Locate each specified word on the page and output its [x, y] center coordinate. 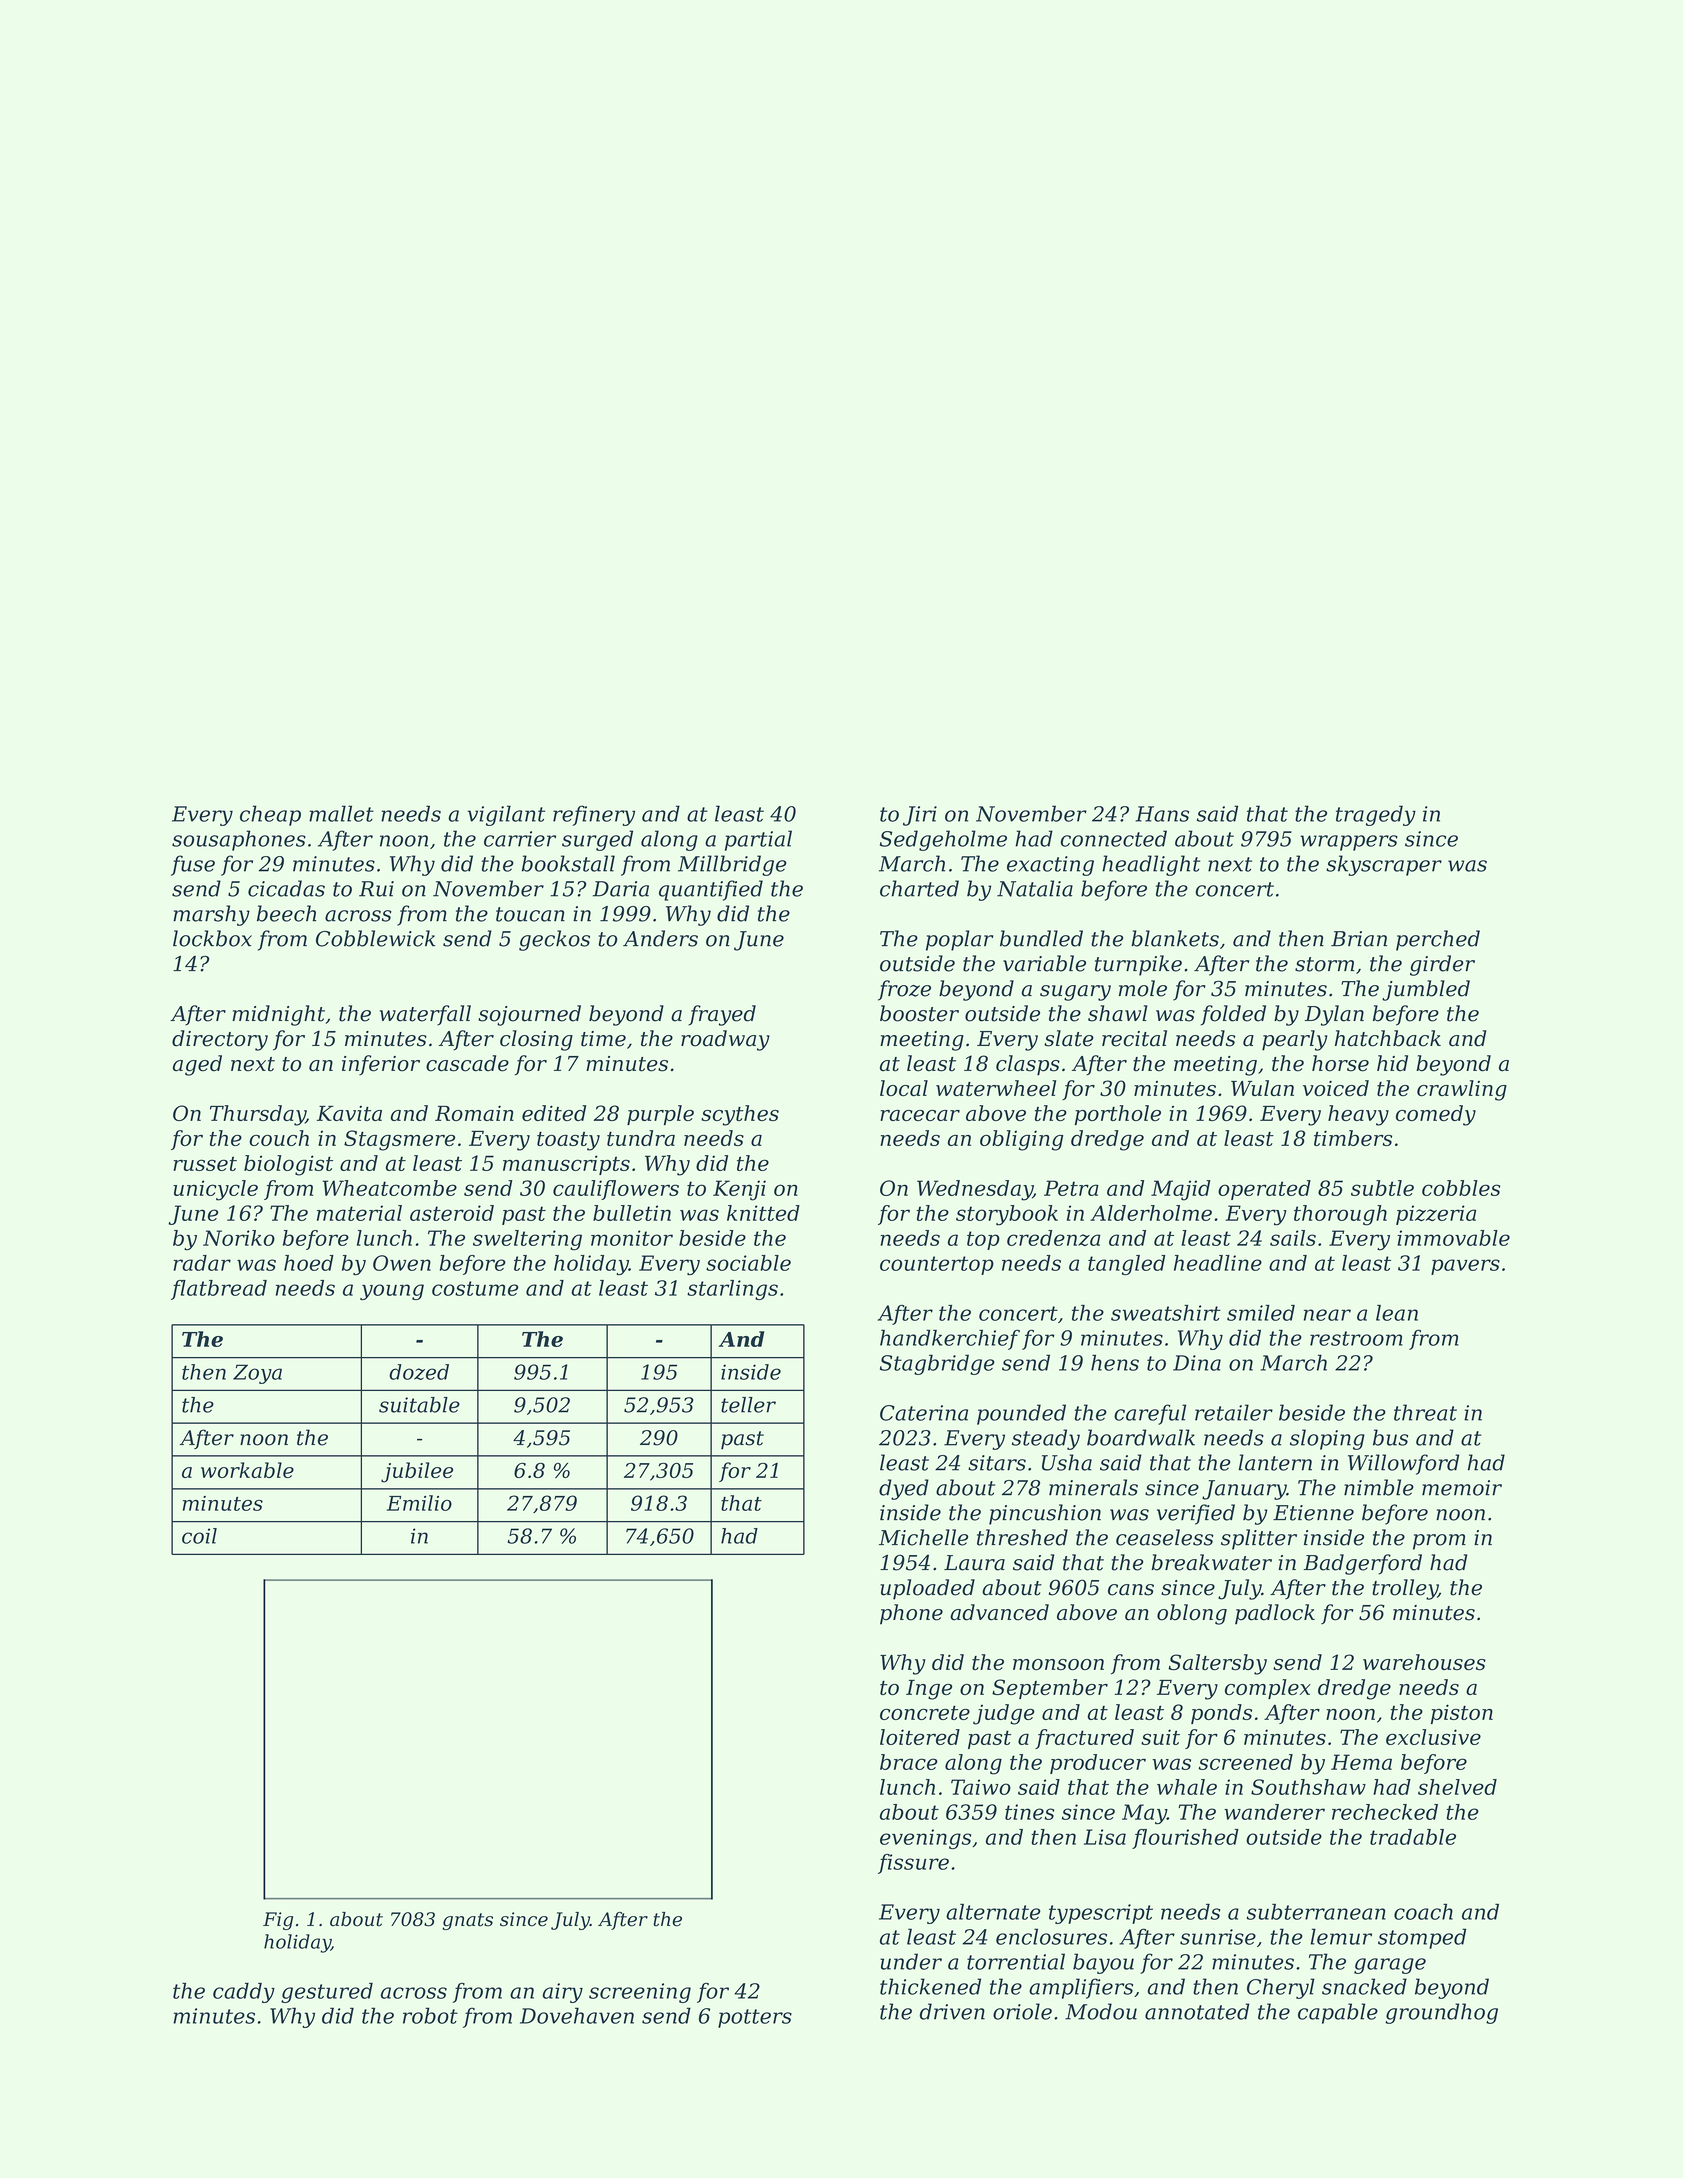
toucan [530, 914]
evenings [925, 1839]
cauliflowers [616, 1190]
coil [199, 1536]
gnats [467, 1921]
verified [1196, 1514]
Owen [402, 1263]
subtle [1382, 1188]
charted [919, 888]
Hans [1162, 814]
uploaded [927, 1589]
